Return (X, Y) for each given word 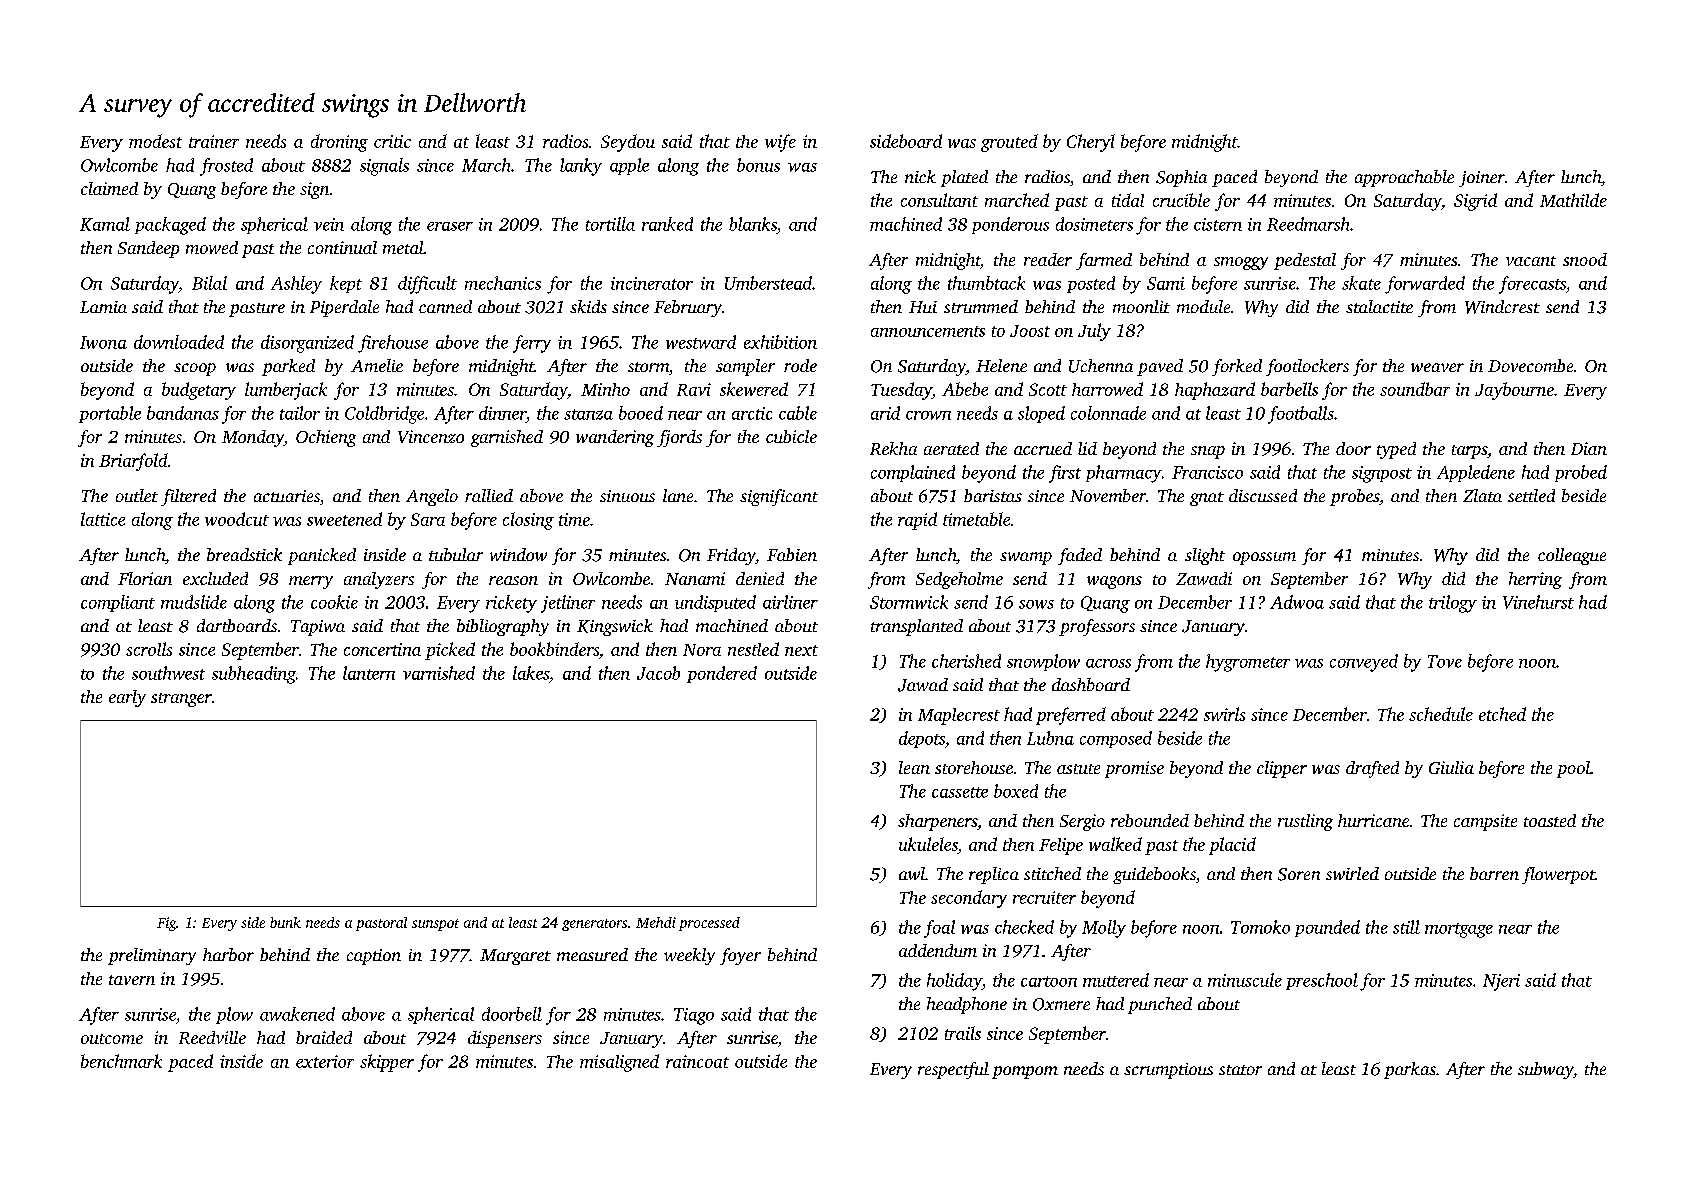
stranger (181, 700)
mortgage (1459, 930)
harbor (228, 954)
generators (594, 925)
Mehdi (656, 922)
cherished (966, 661)
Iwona (103, 342)
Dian (1589, 448)
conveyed (1364, 663)
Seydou (628, 143)
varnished (439, 673)
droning (339, 143)
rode (800, 365)
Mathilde (1573, 200)
